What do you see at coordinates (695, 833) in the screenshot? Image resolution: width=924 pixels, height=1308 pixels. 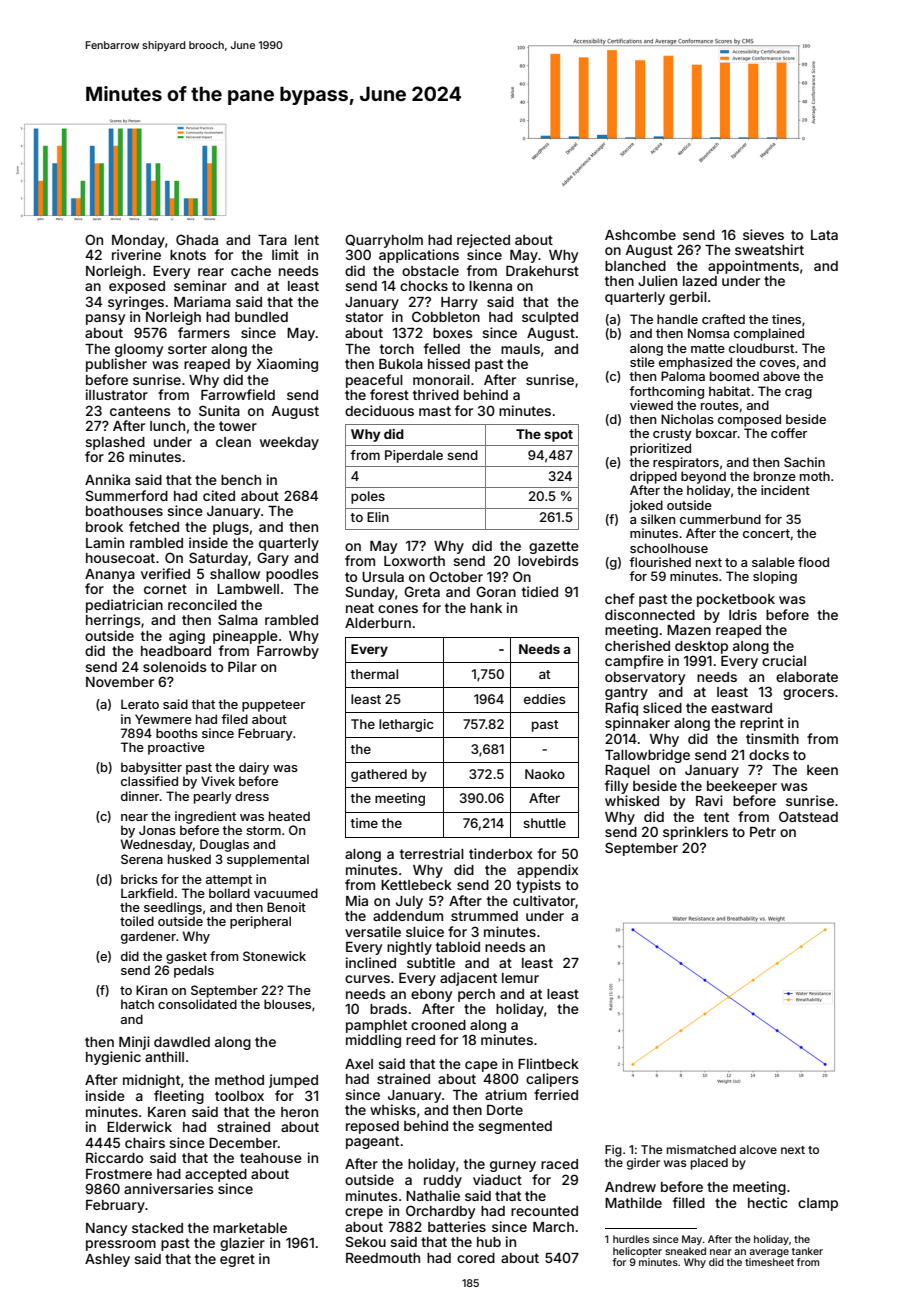 I see `sprinklers` at bounding box center [695, 833].
